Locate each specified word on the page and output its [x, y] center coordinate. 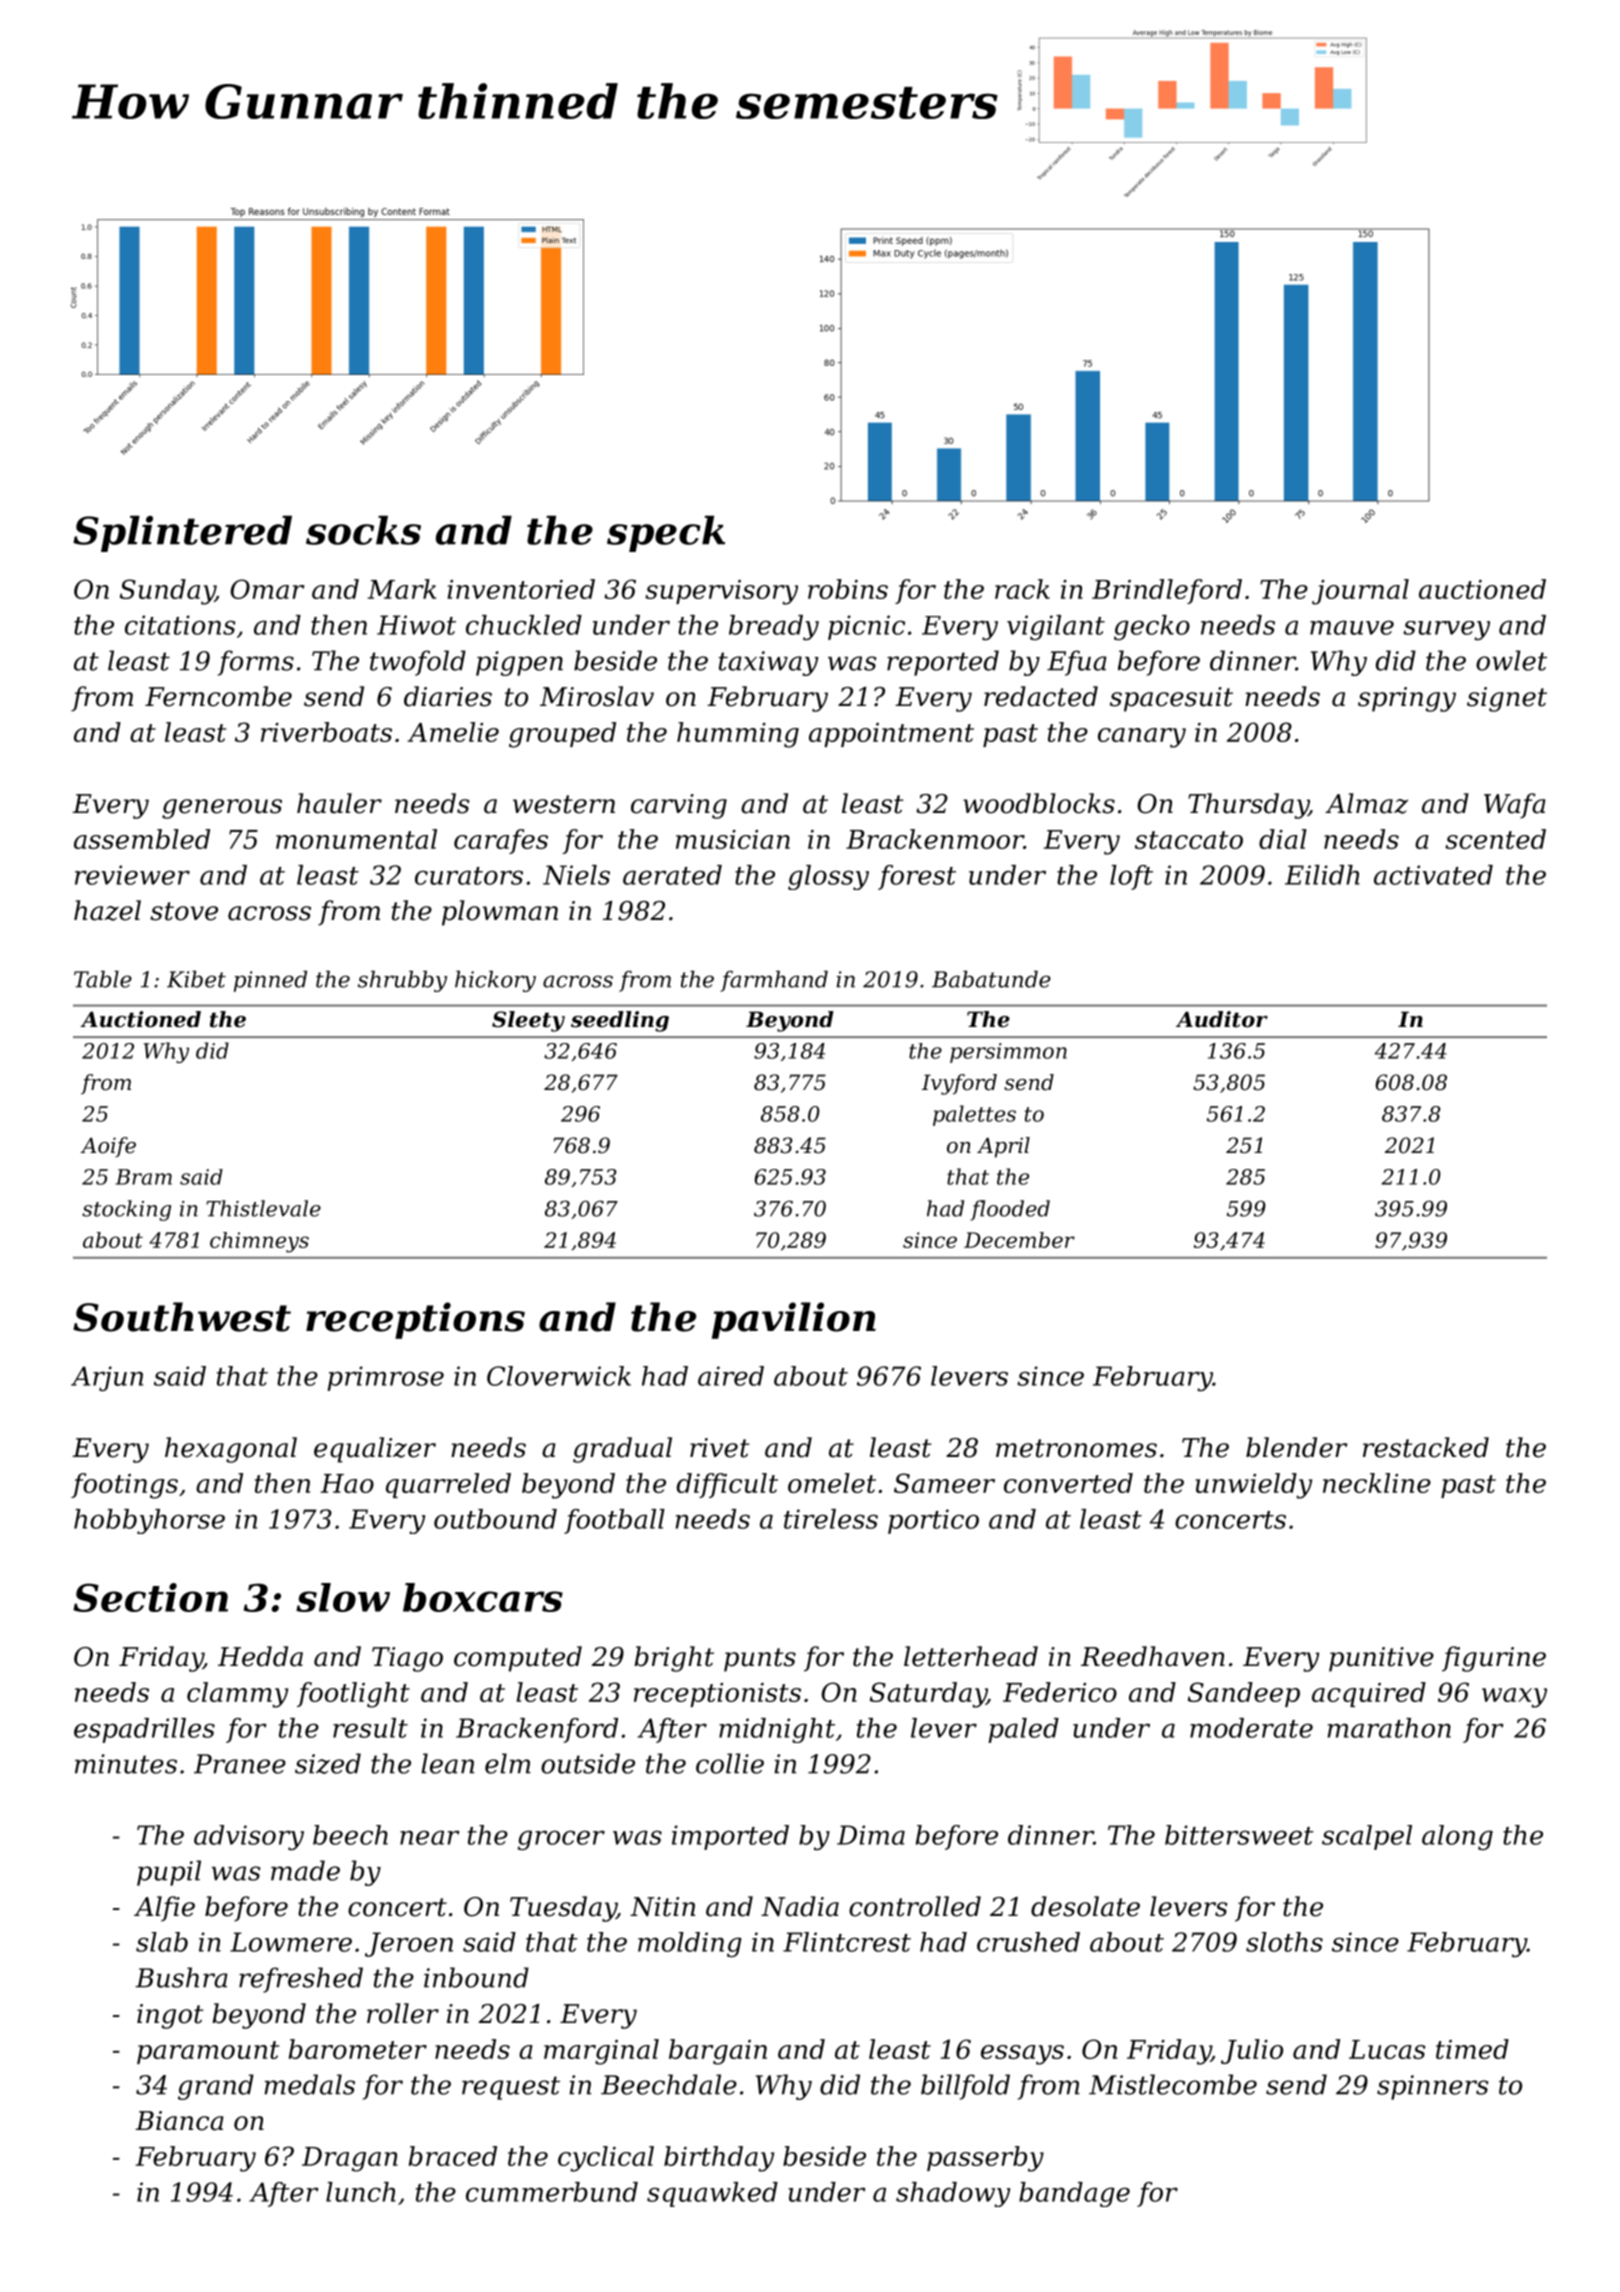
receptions [415, 1320]
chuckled [524, 625]
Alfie [164, 1909]
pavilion [794, 1320]
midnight [777, 1730]
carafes [501, 841]
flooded [1010, 1210]
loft [1131, 877]
